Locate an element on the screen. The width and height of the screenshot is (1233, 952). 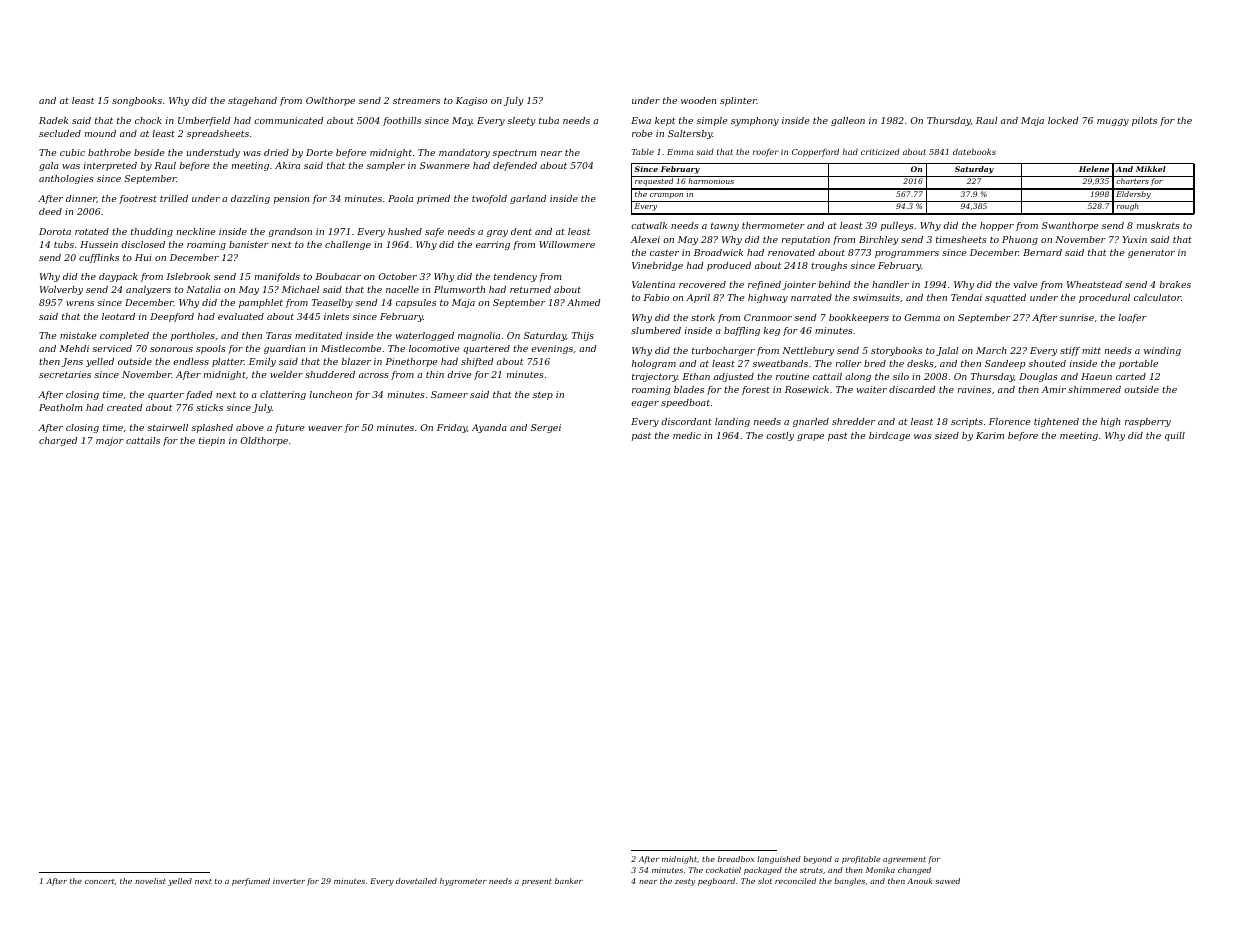
inverter is located at coordinates (289, 881).
